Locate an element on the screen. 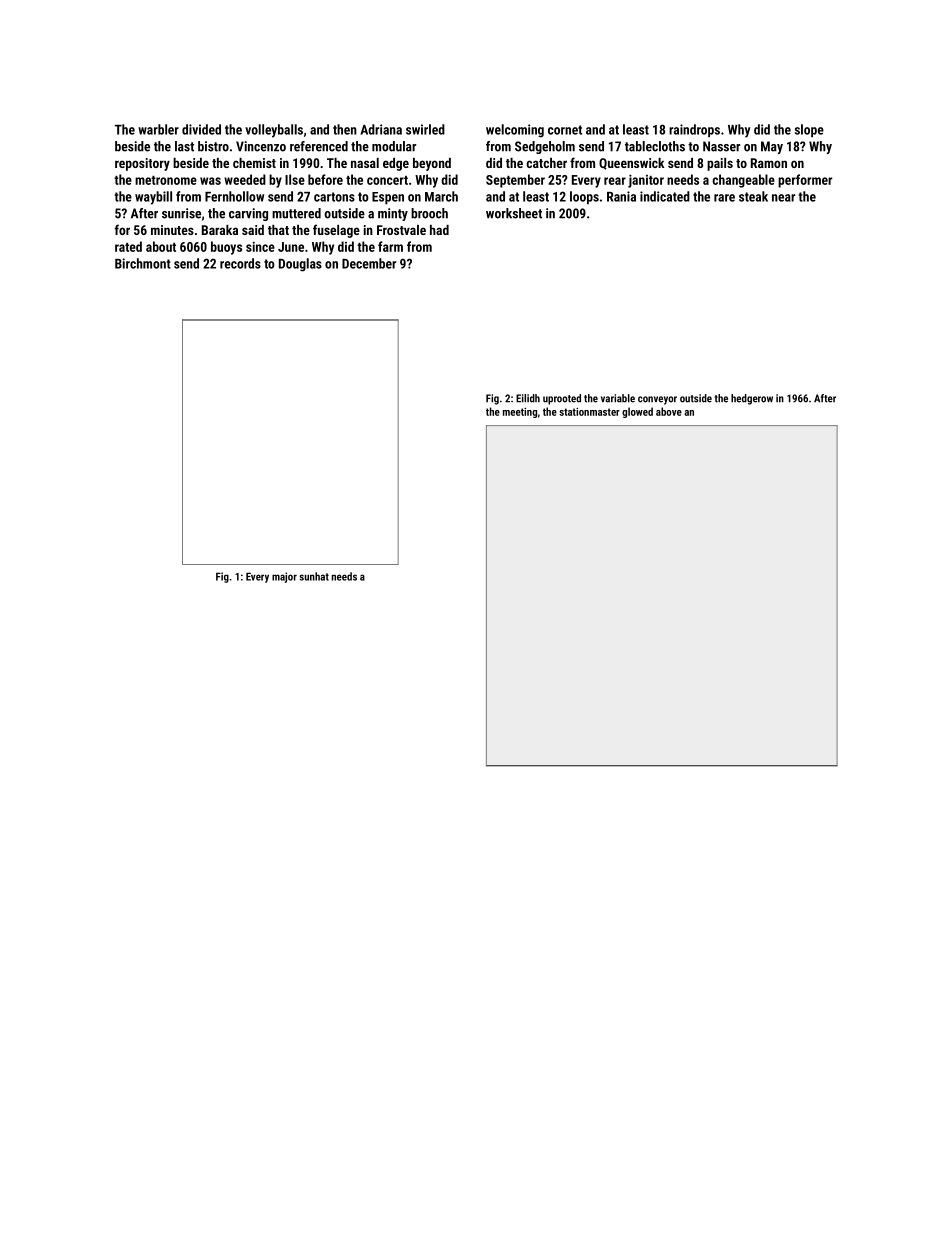 The image size is (952, 1233). since is located at coordinates (260, 246).
